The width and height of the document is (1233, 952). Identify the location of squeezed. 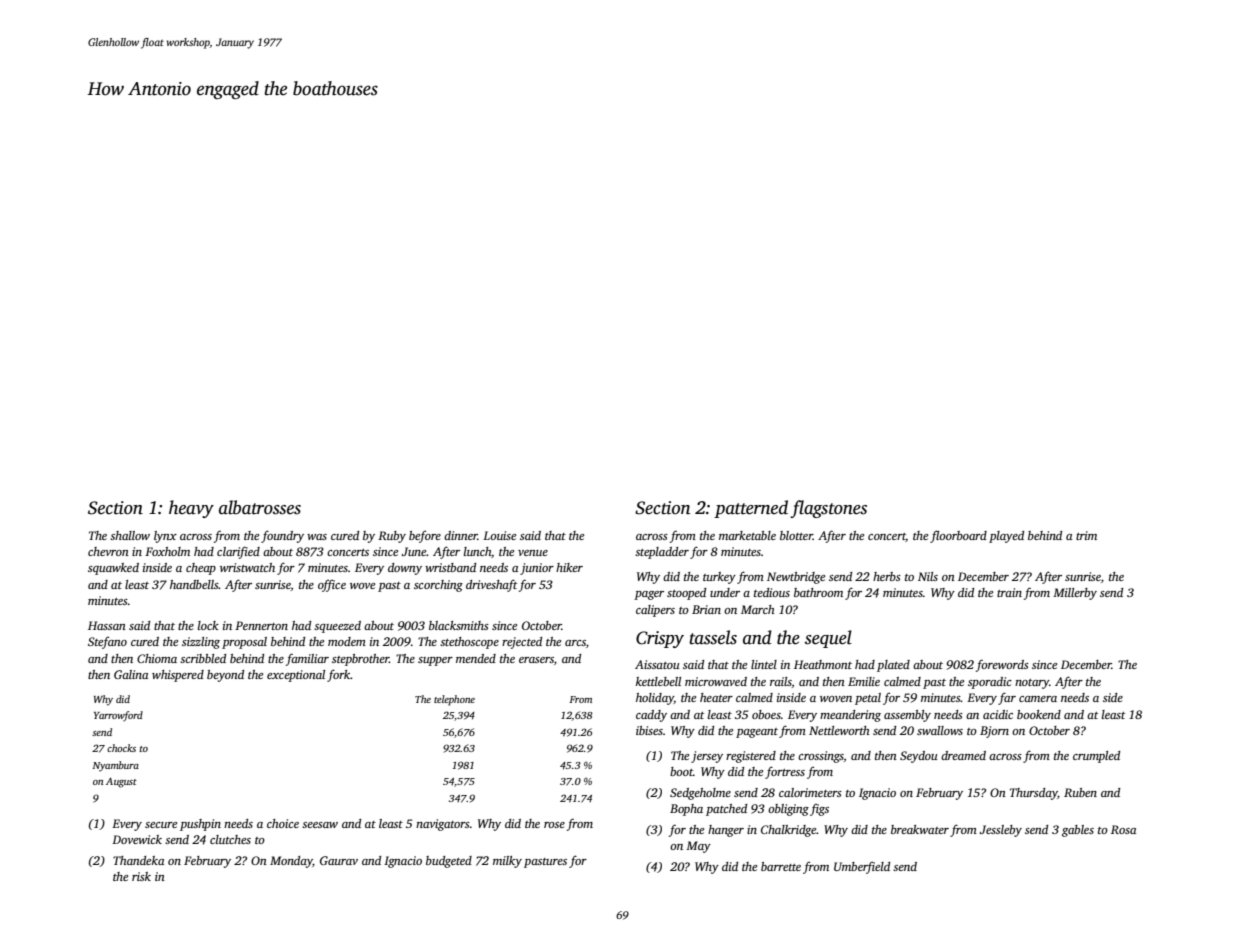
(337, 627).
